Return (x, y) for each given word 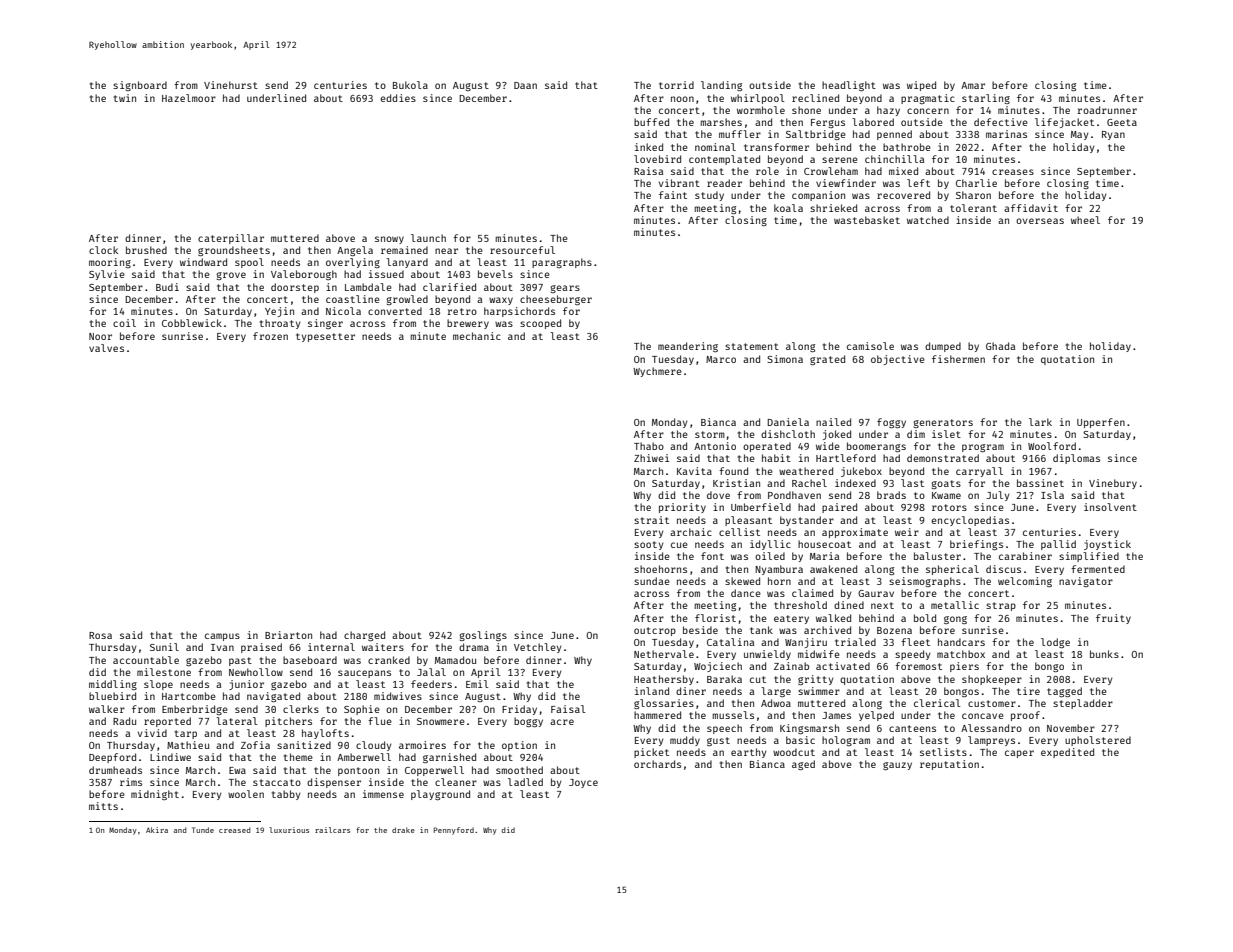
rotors (949, 507)
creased (234, 830)
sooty (648, 545)
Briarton (288, 635)
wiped (921, 86)
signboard (140, 86)
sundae (652, 581)
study (709, 196)
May (1079, 135)
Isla (1052, 495)
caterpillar (231, 239)
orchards (657, 764)
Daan (525, 85)
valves (106, 348)
